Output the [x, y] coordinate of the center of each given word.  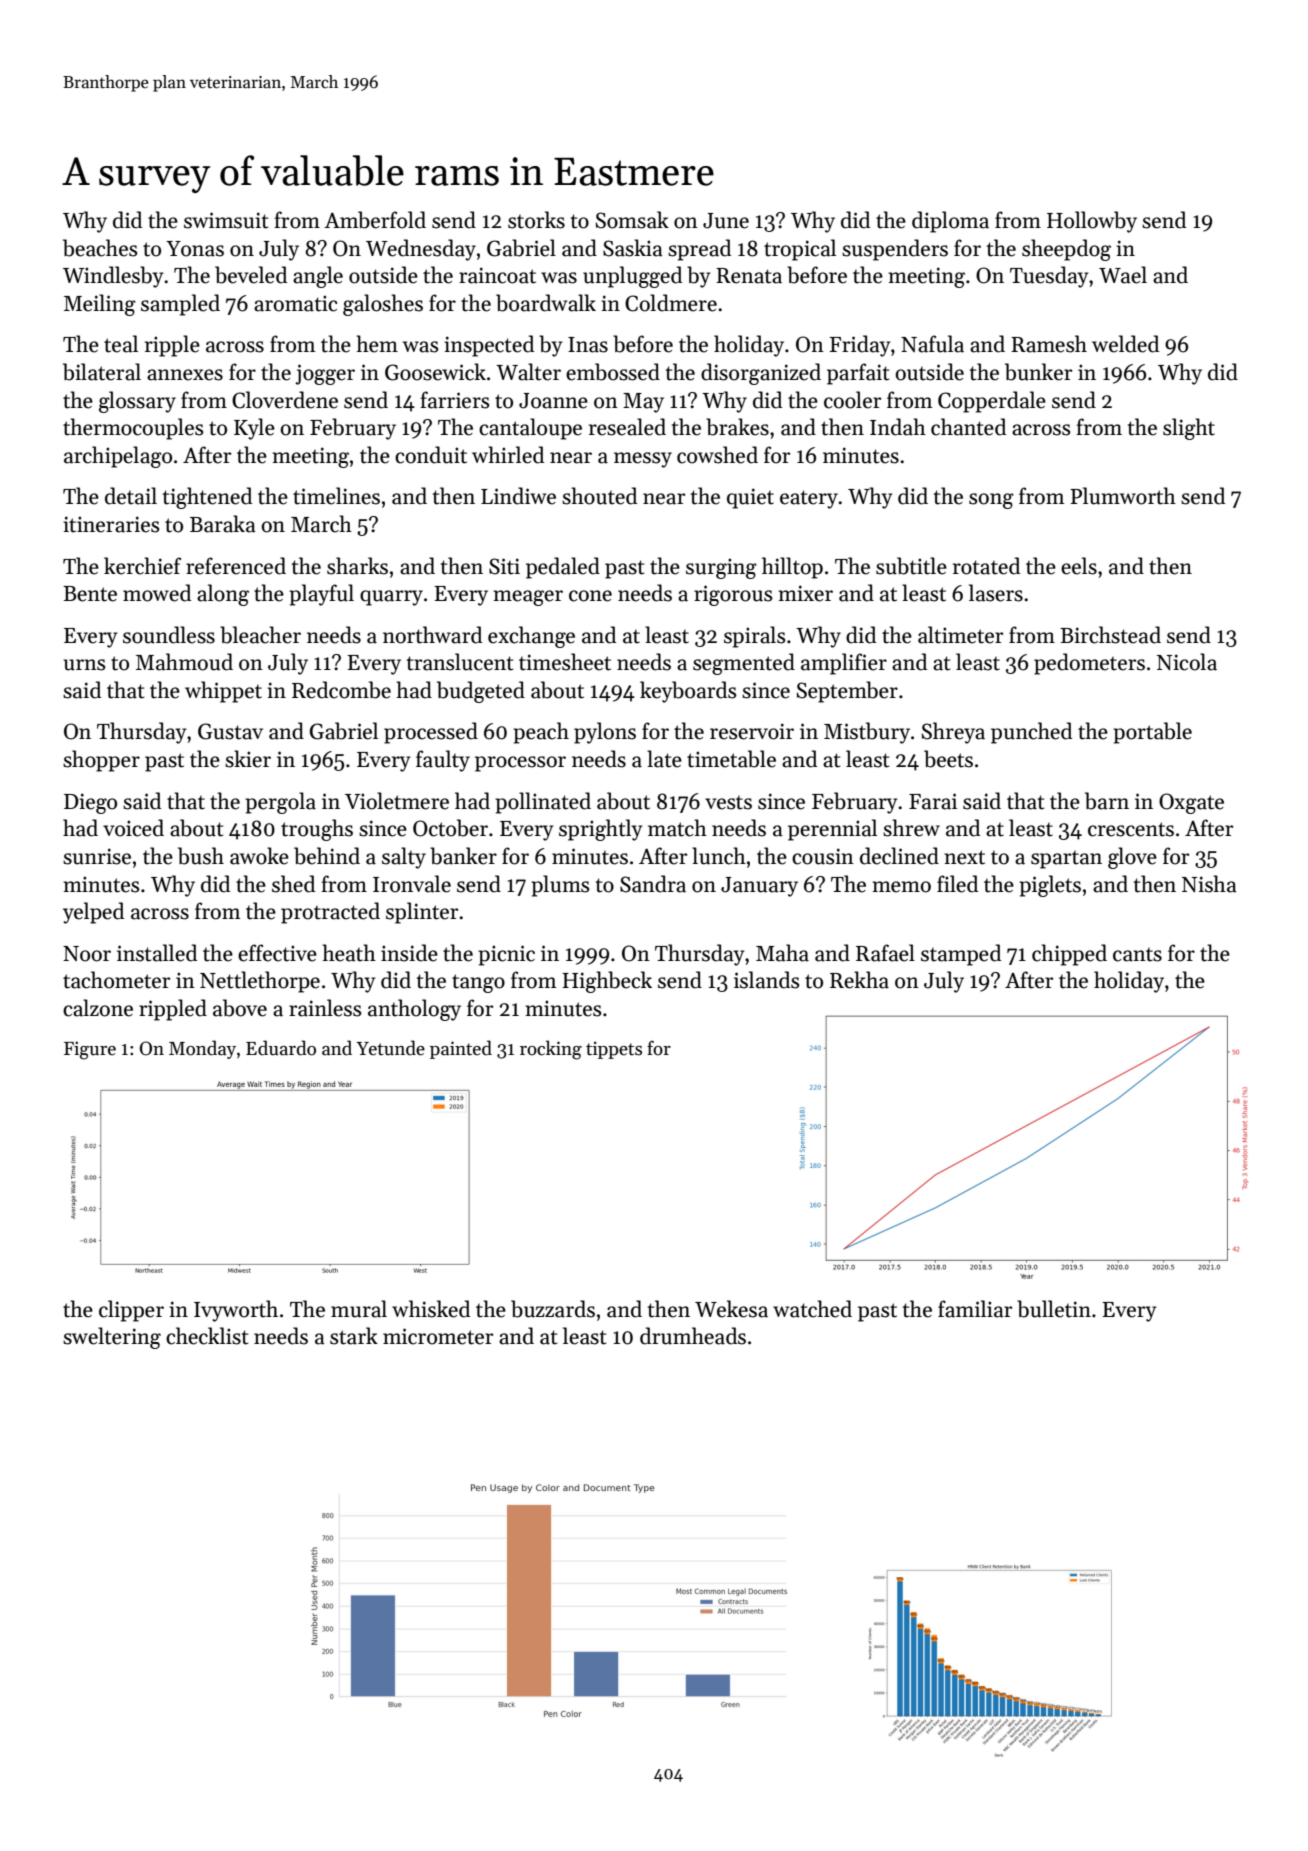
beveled [251, 275]
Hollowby [1092, 222]
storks [536, 220]
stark [354, 1336]
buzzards [553, 1309]
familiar [975, 1309]
